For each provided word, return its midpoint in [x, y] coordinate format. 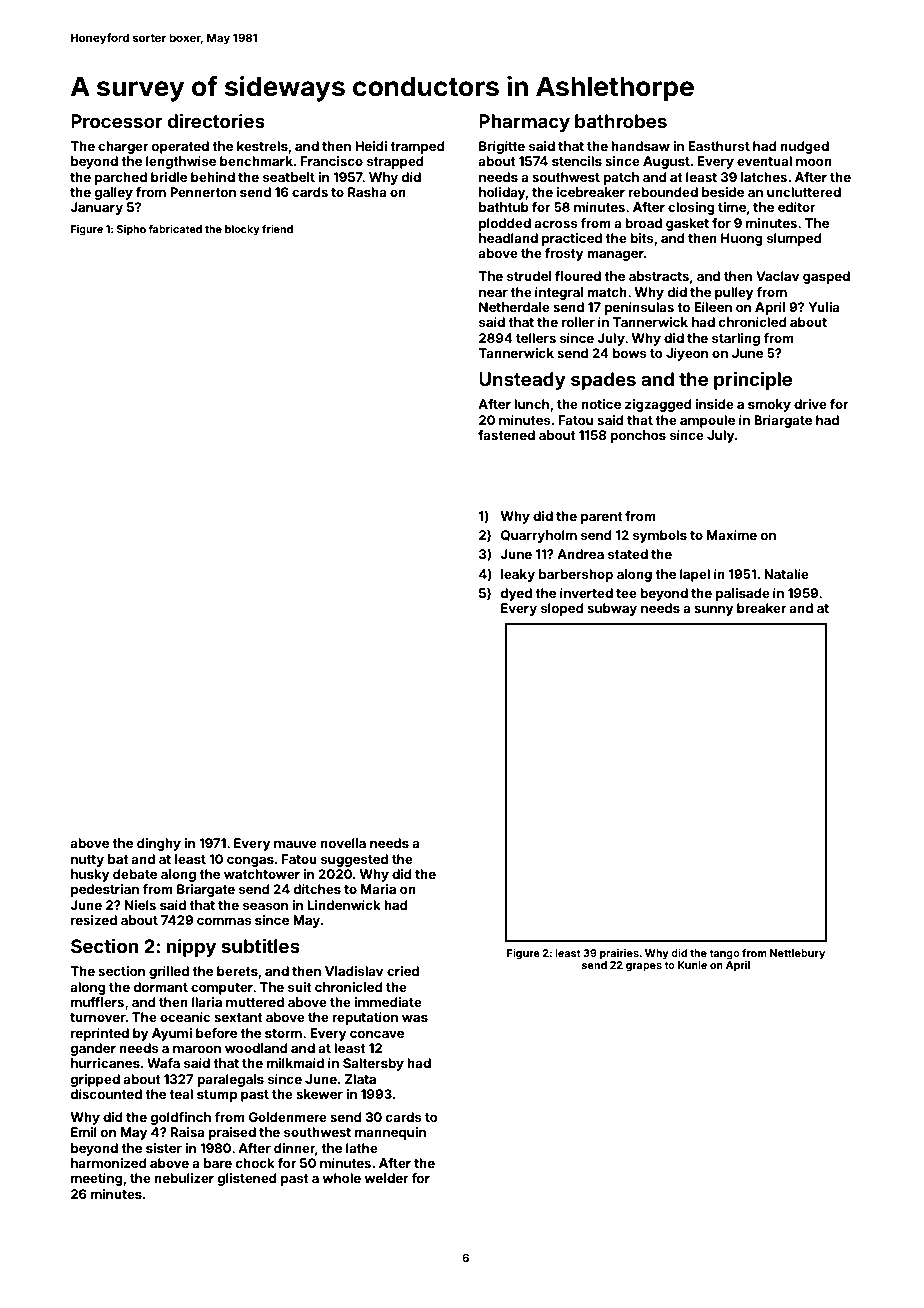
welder [386, 1178]
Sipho [131, 230]
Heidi [371, 146]
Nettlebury [797, 954]
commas [224, 921]
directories [216, 121]
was [415, 1018]
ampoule [707, 421]
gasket [687, 224]
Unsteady [522, 381]
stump [217, 1096]
